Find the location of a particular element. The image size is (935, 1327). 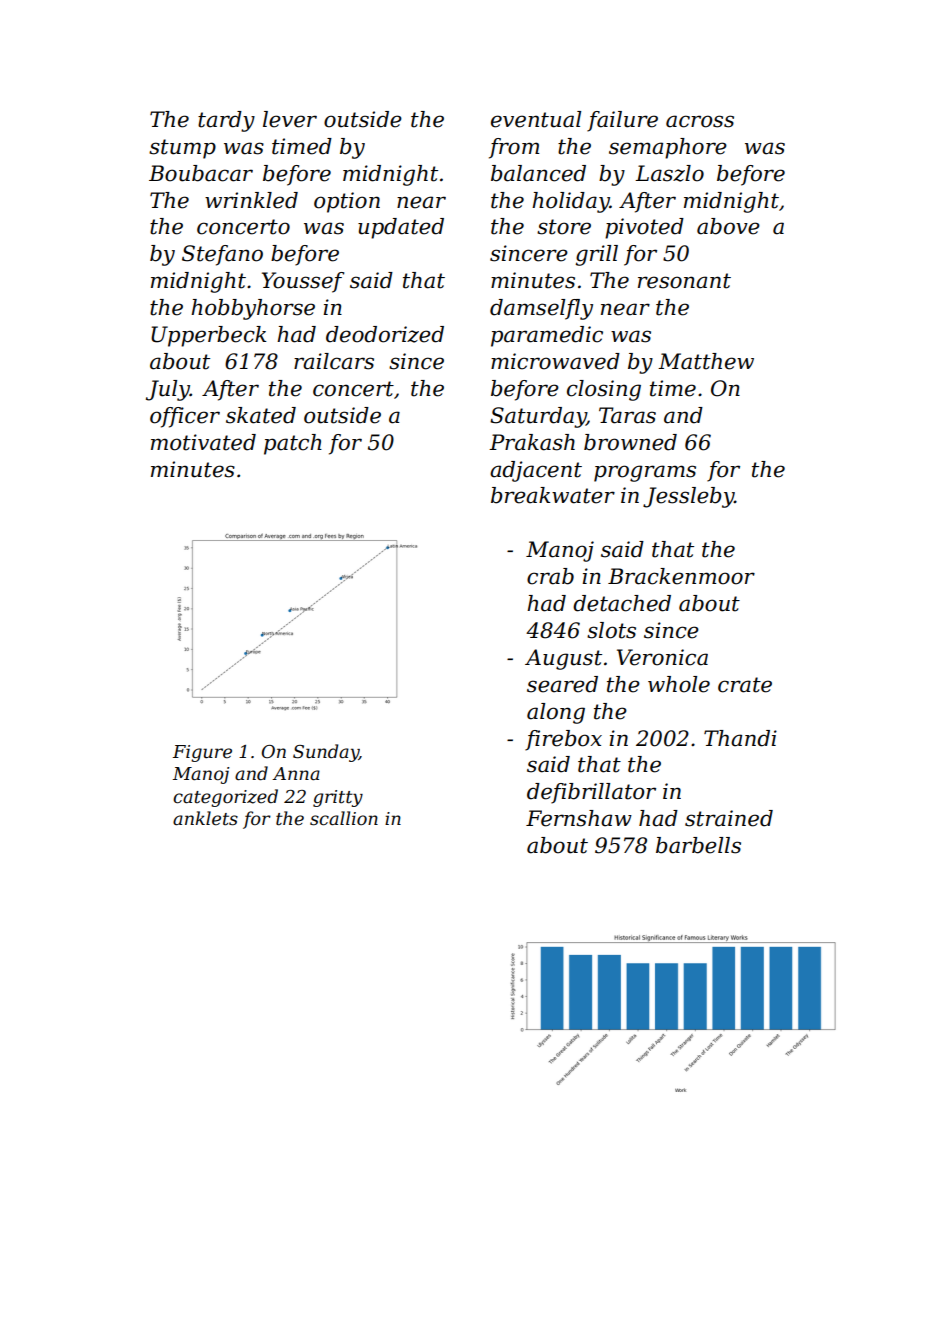

firebox is located at coordinates (563, 740).
